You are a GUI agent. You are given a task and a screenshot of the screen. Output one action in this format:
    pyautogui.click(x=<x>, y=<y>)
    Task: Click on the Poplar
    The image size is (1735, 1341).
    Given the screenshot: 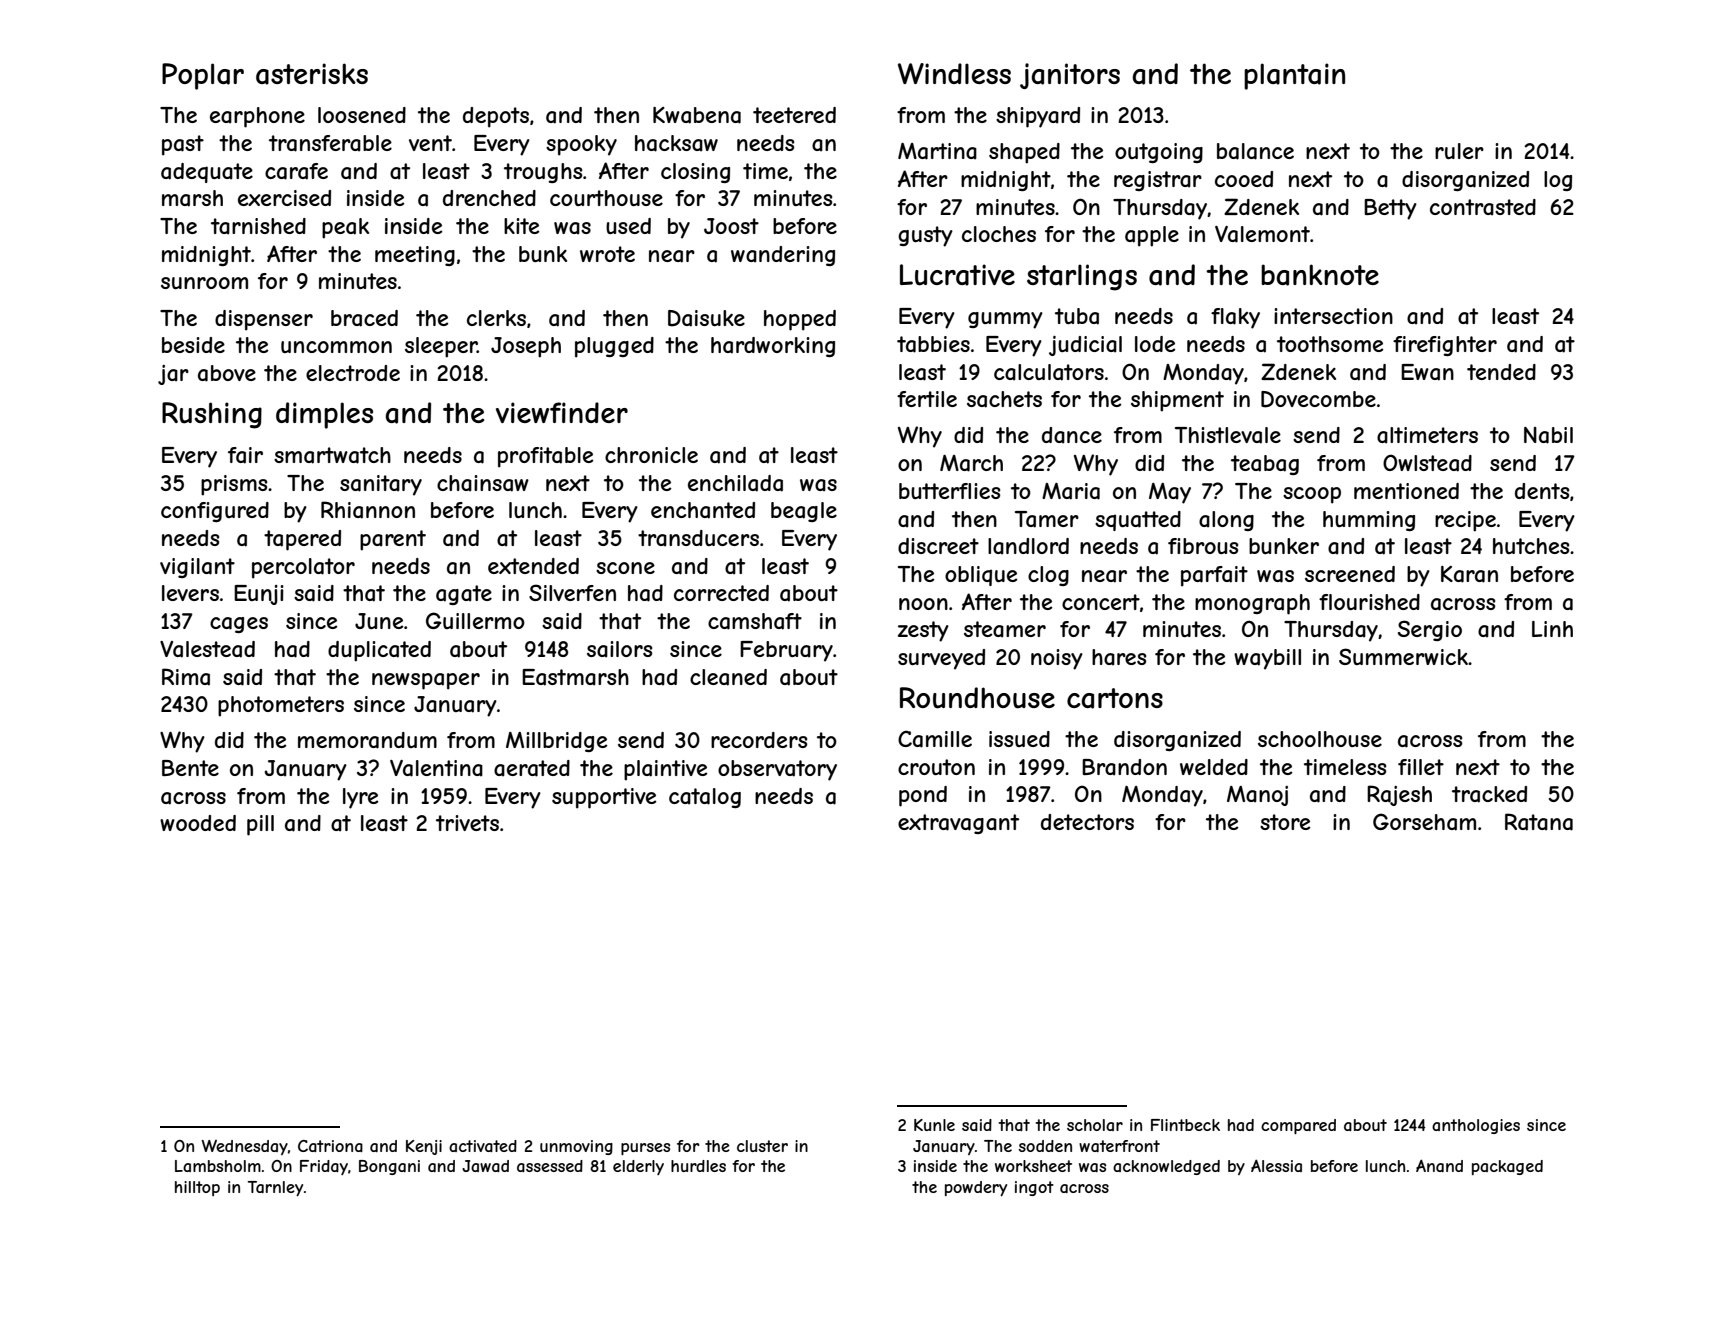 What is the action you would take?
    pyautogui.click(x=203, y=76)
